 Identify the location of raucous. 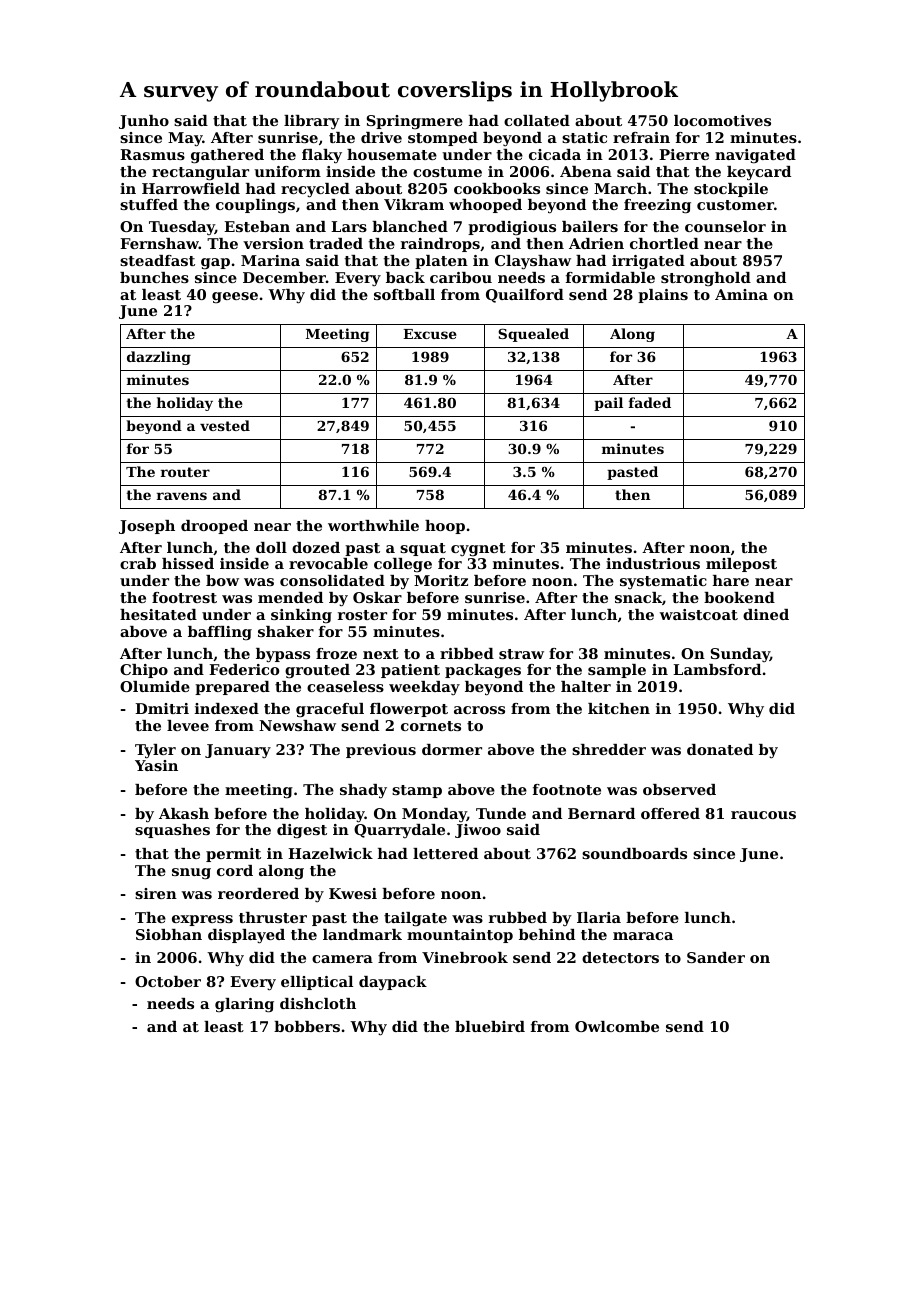
(763, 815).
